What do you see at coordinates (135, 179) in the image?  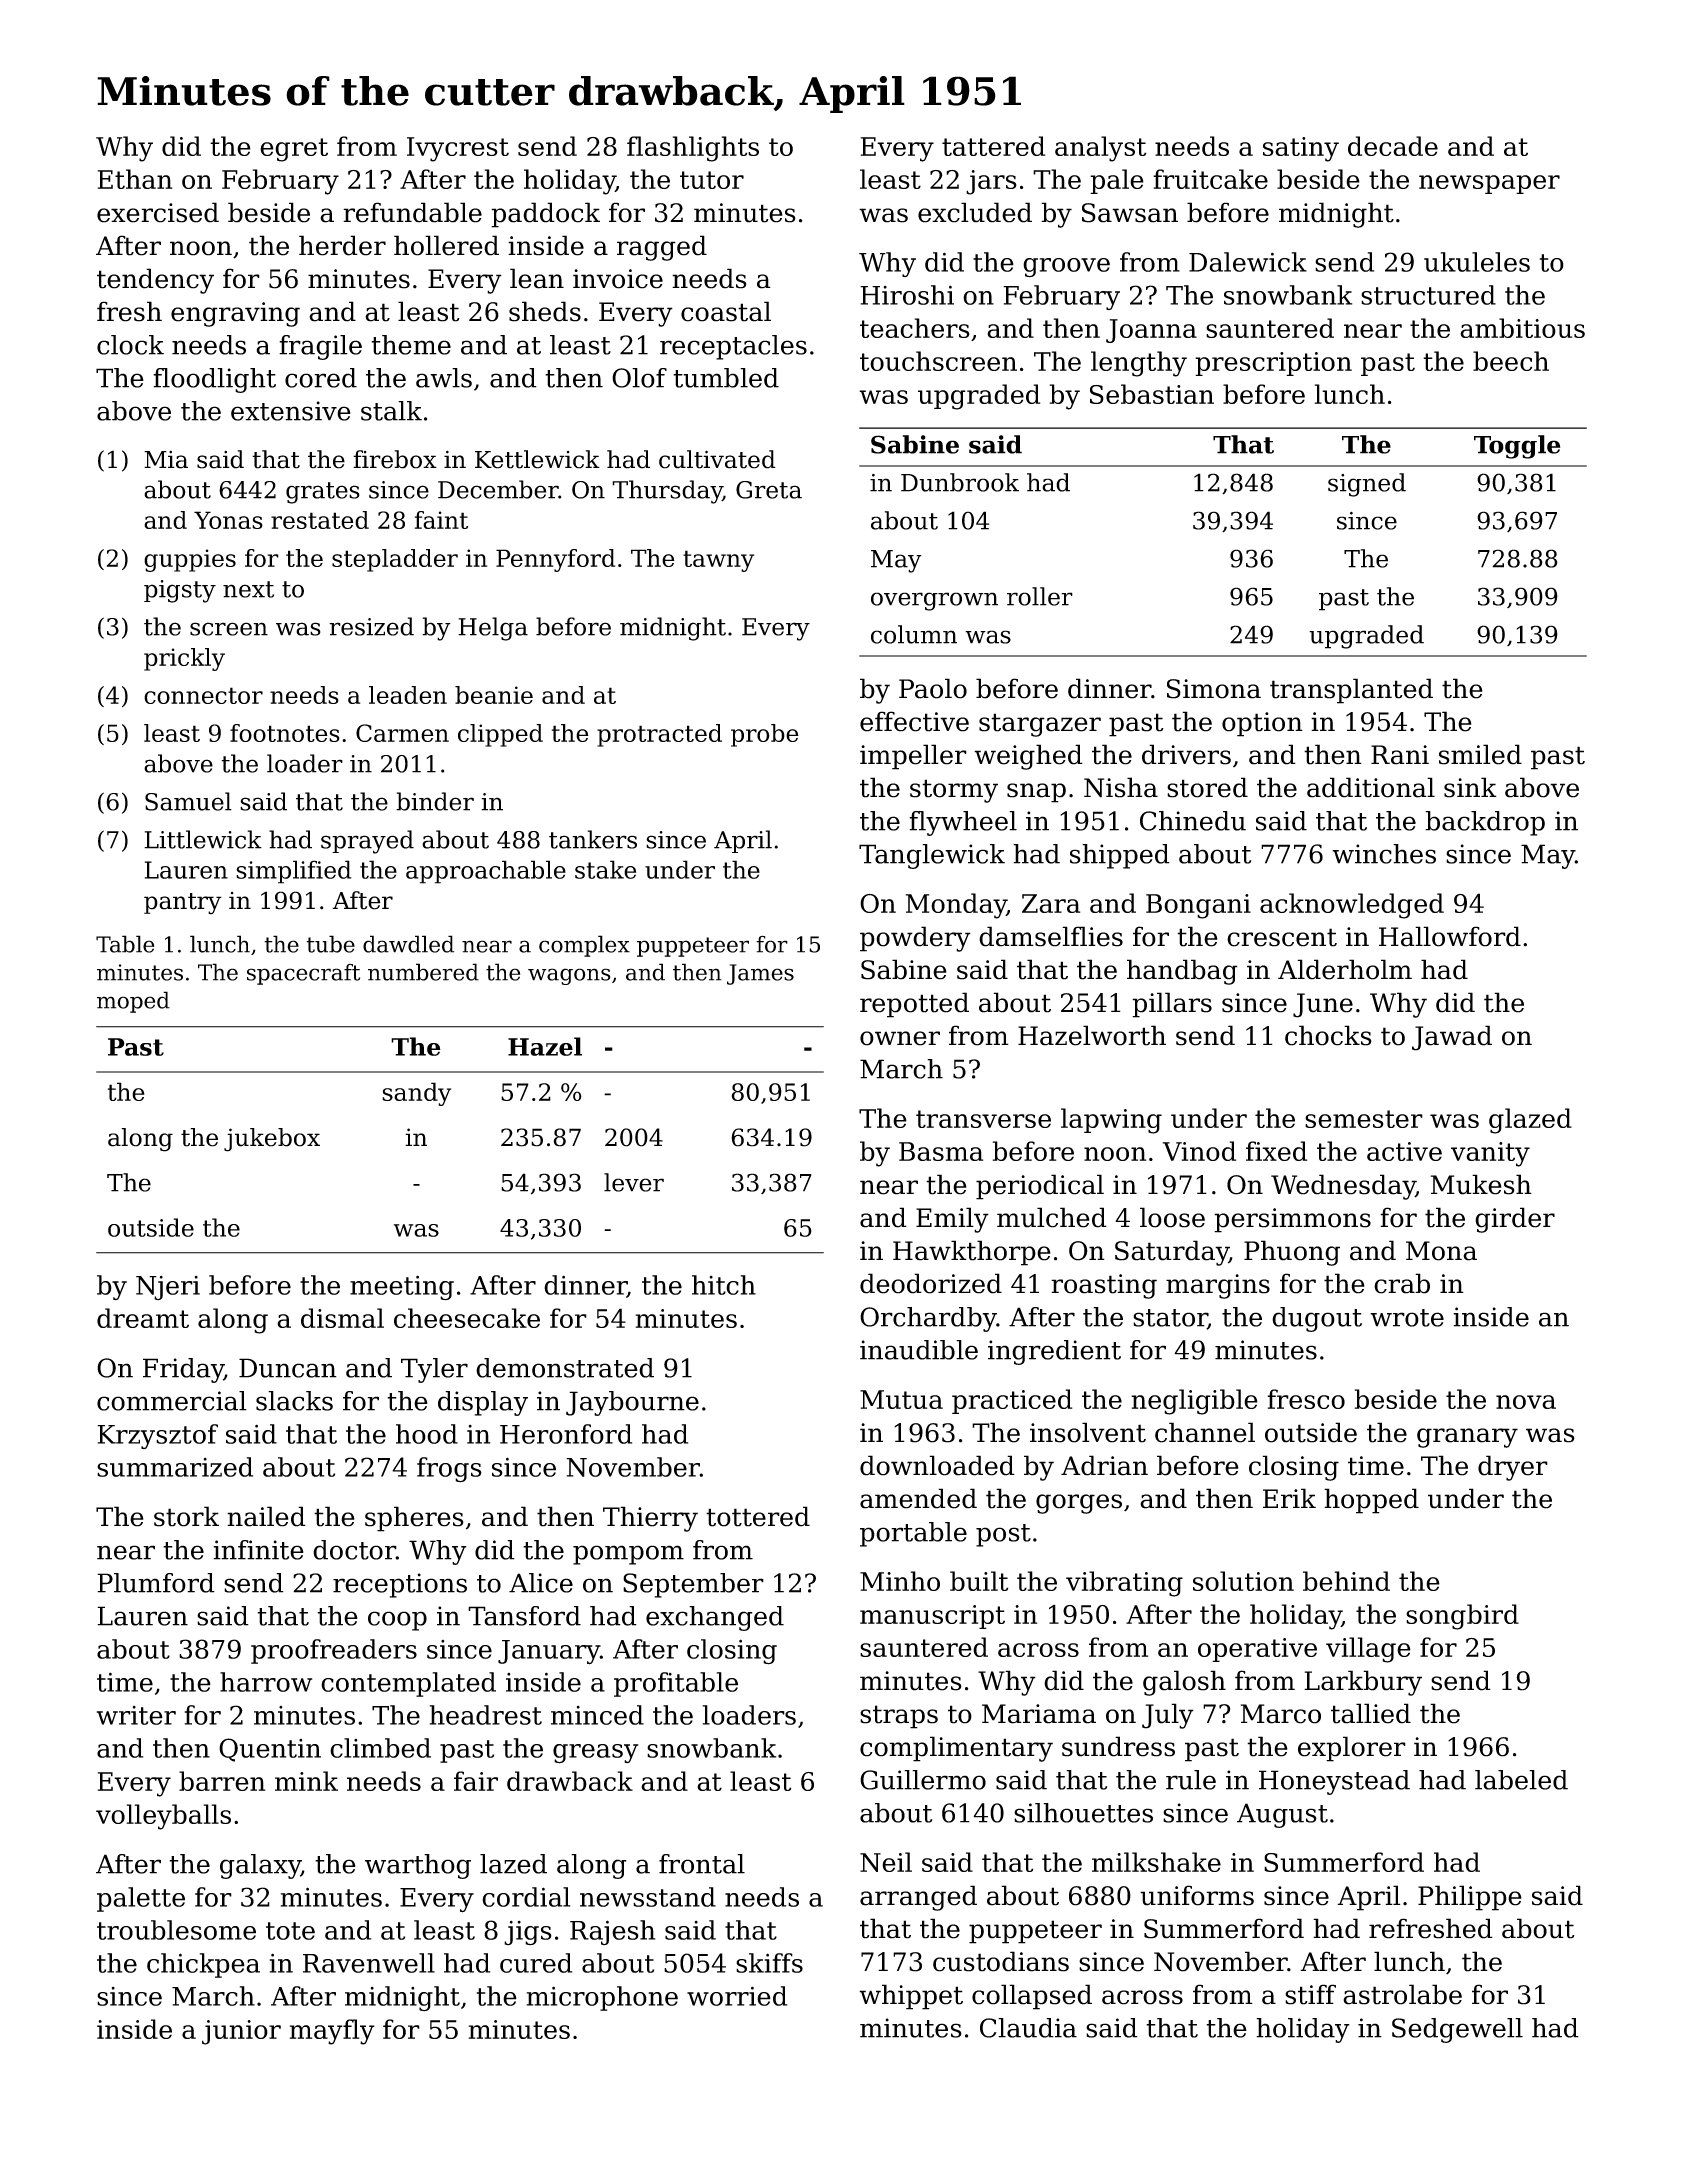 I see `Ethan` at bounding box center [135, 179].
